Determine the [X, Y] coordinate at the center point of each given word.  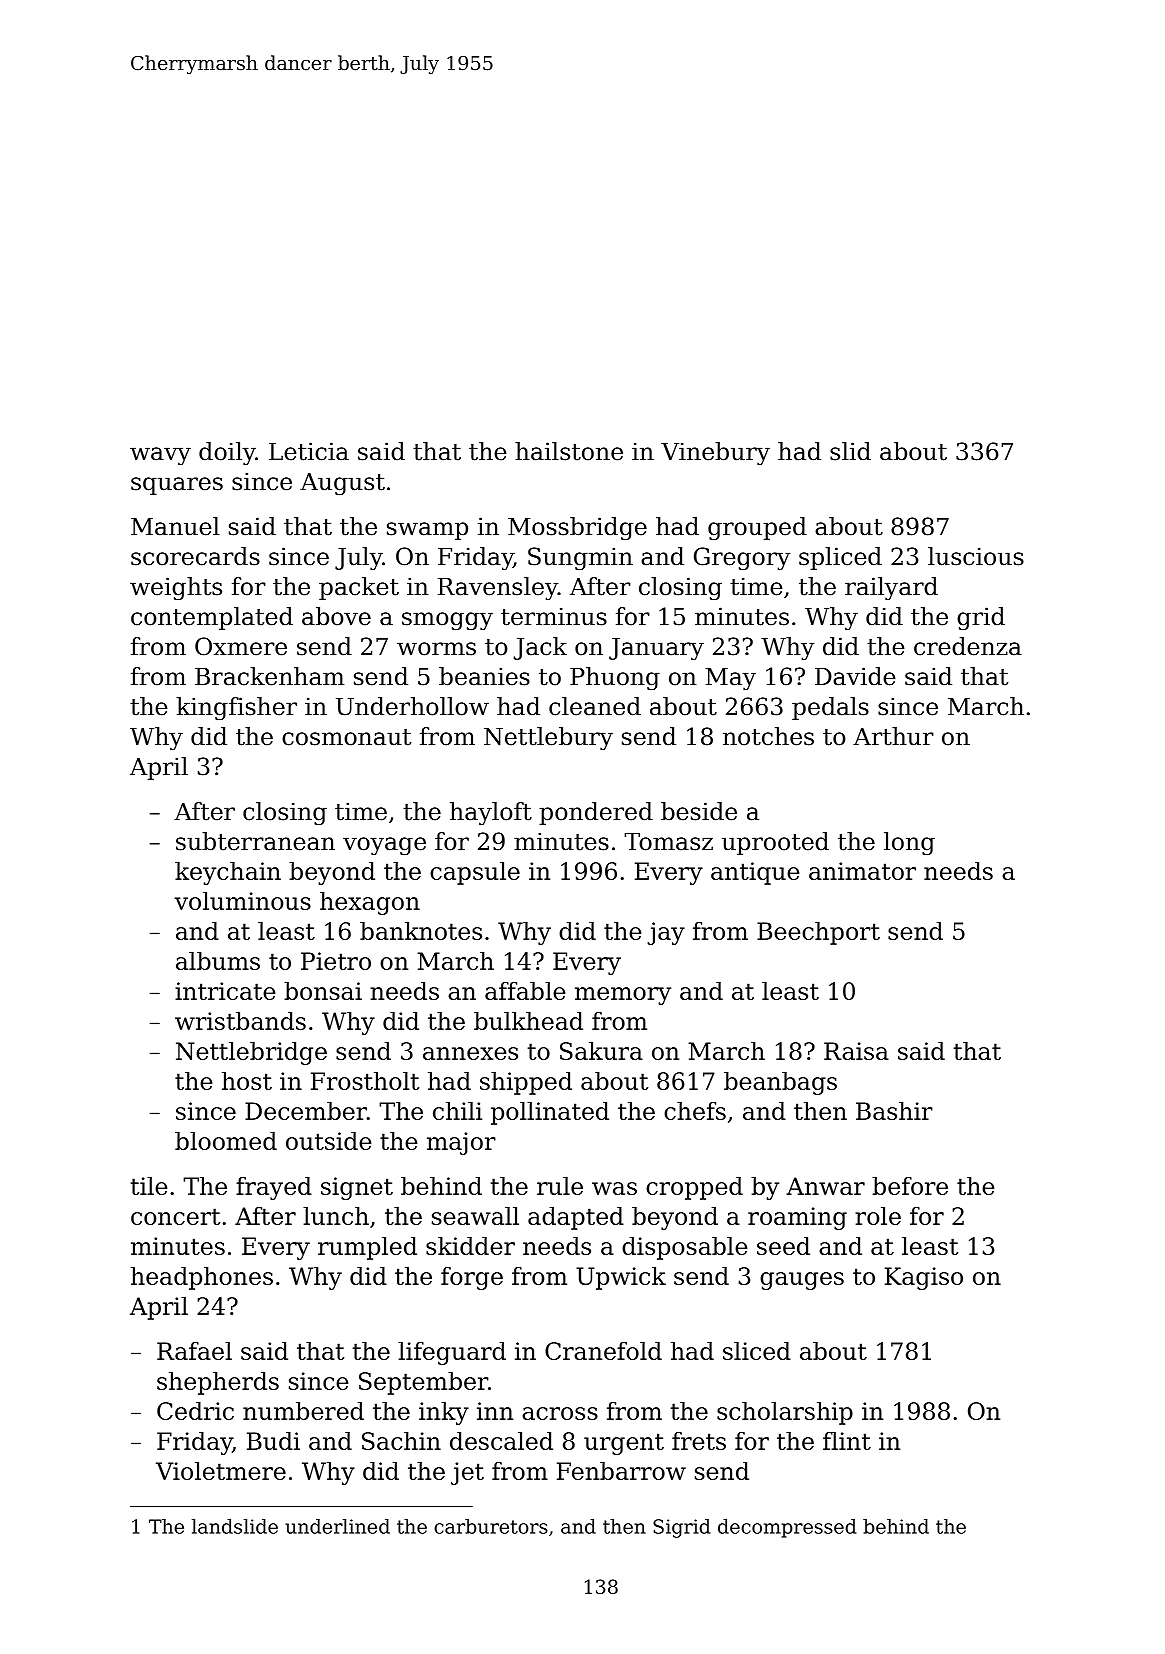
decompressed [787, 1528]
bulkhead [528, 1021]
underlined [337, 1526]
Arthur [893, 736]
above [336, 616]
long [909, 843]
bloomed [226, 1141]
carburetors [491, 1526]
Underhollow [412, 706]
